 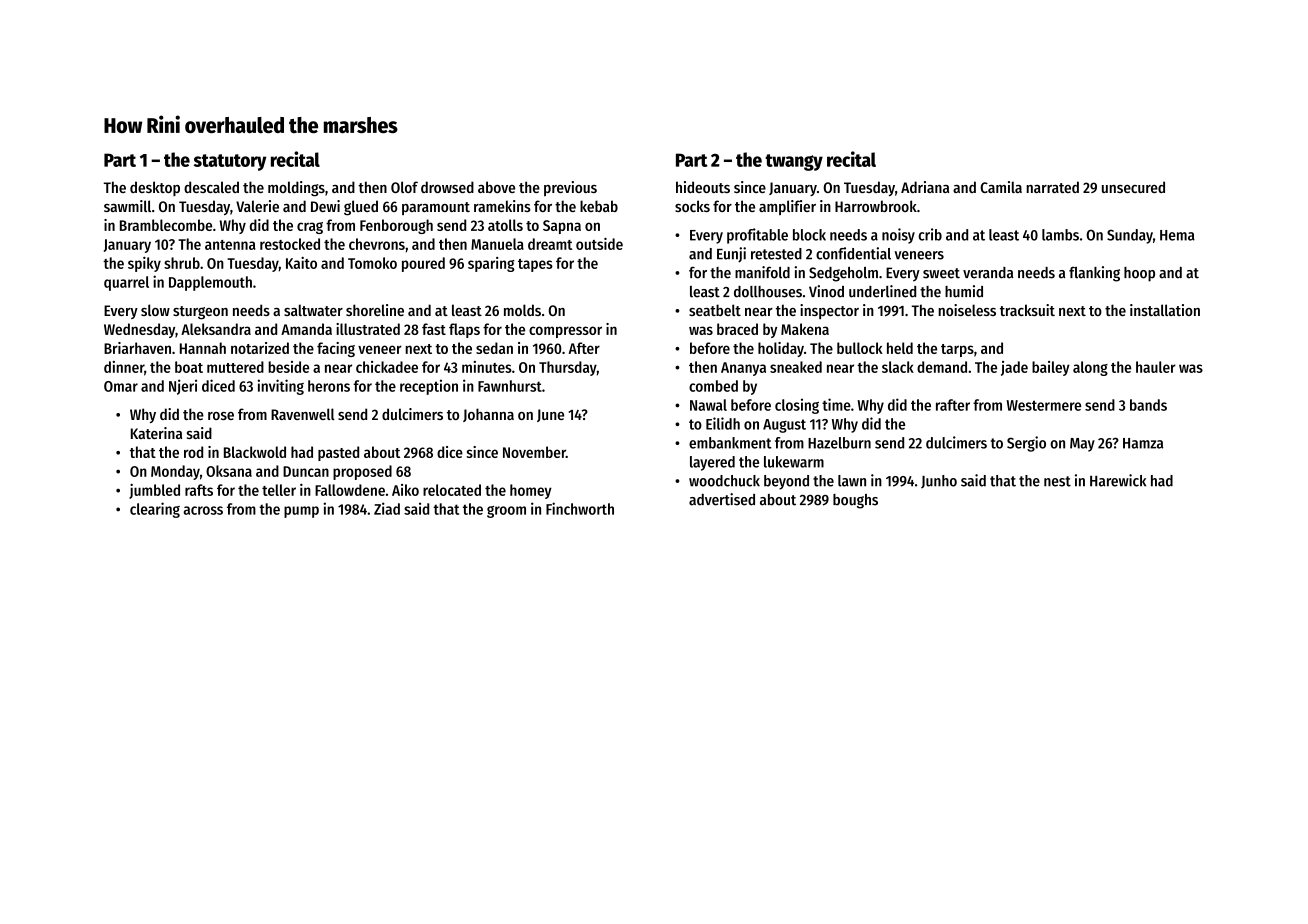 What do you see at coordinates (794, 162) in the image?
I see `twangy` at bounding box center [794, 162].
